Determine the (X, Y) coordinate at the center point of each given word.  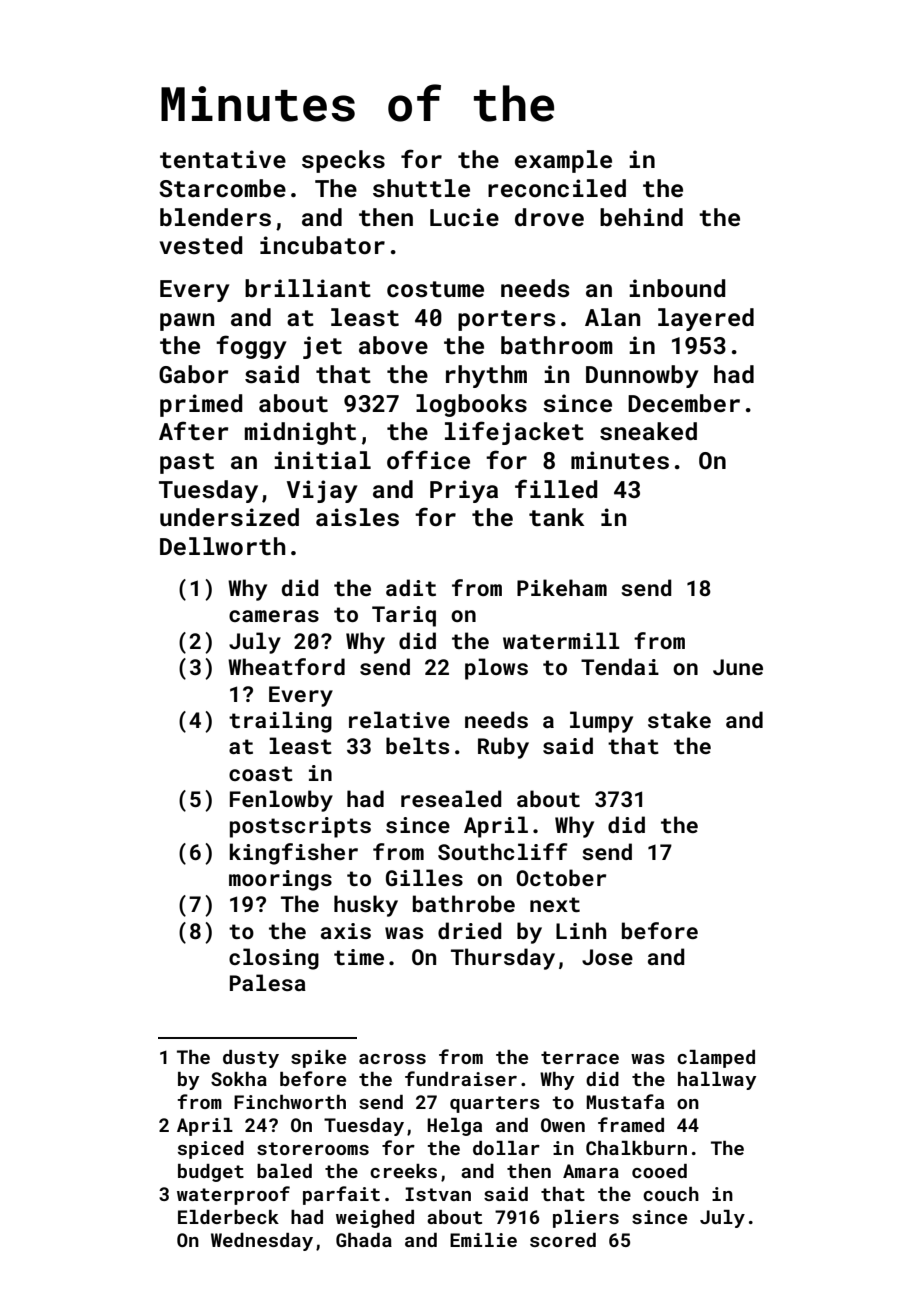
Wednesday (262, 1242)
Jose (607, 957)
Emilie (483, 1240)
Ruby (503, 748)
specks (343, 161)
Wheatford (286, 666)
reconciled (557, 188)
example (563, 161)
